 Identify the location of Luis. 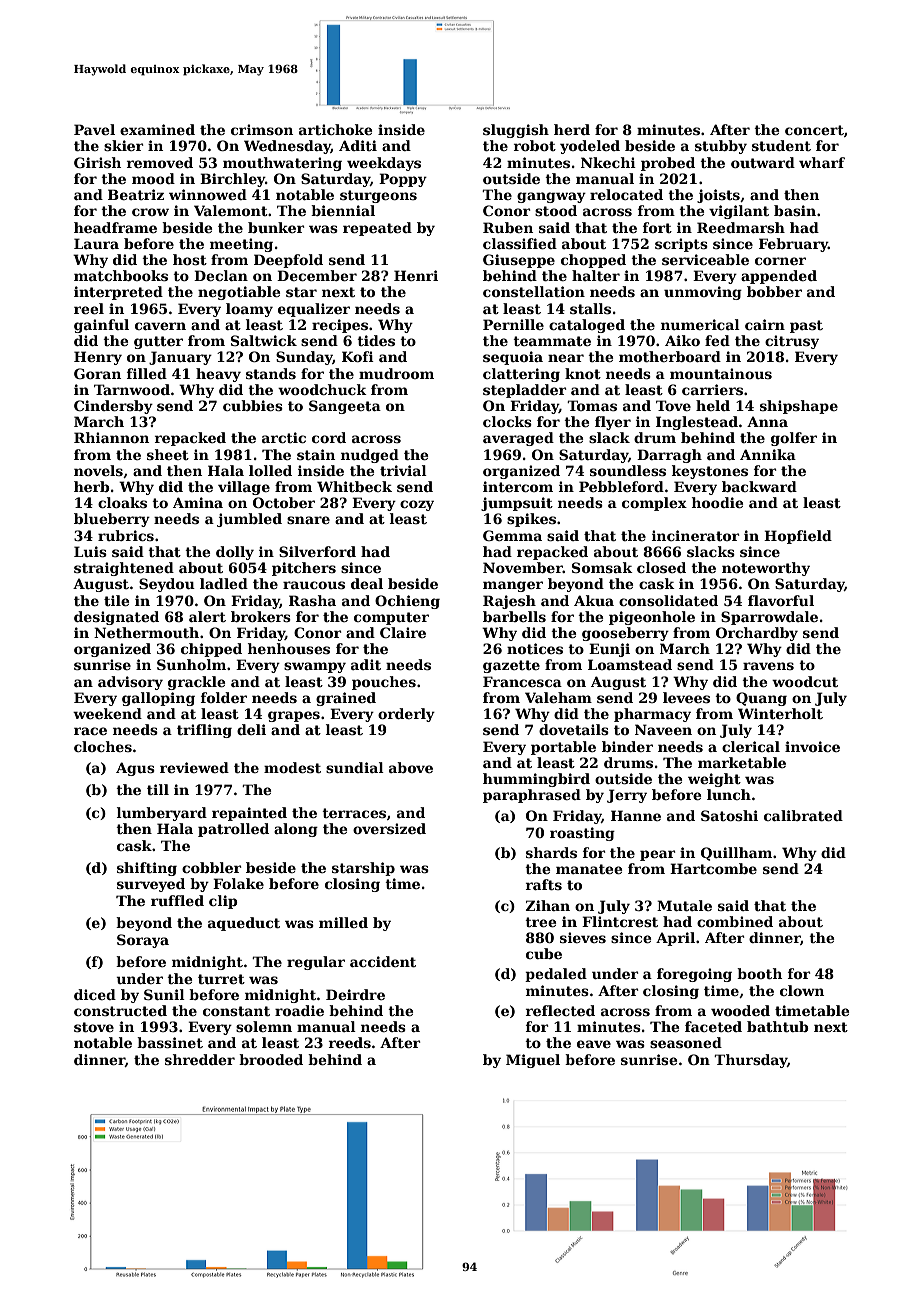
(90, 551).
